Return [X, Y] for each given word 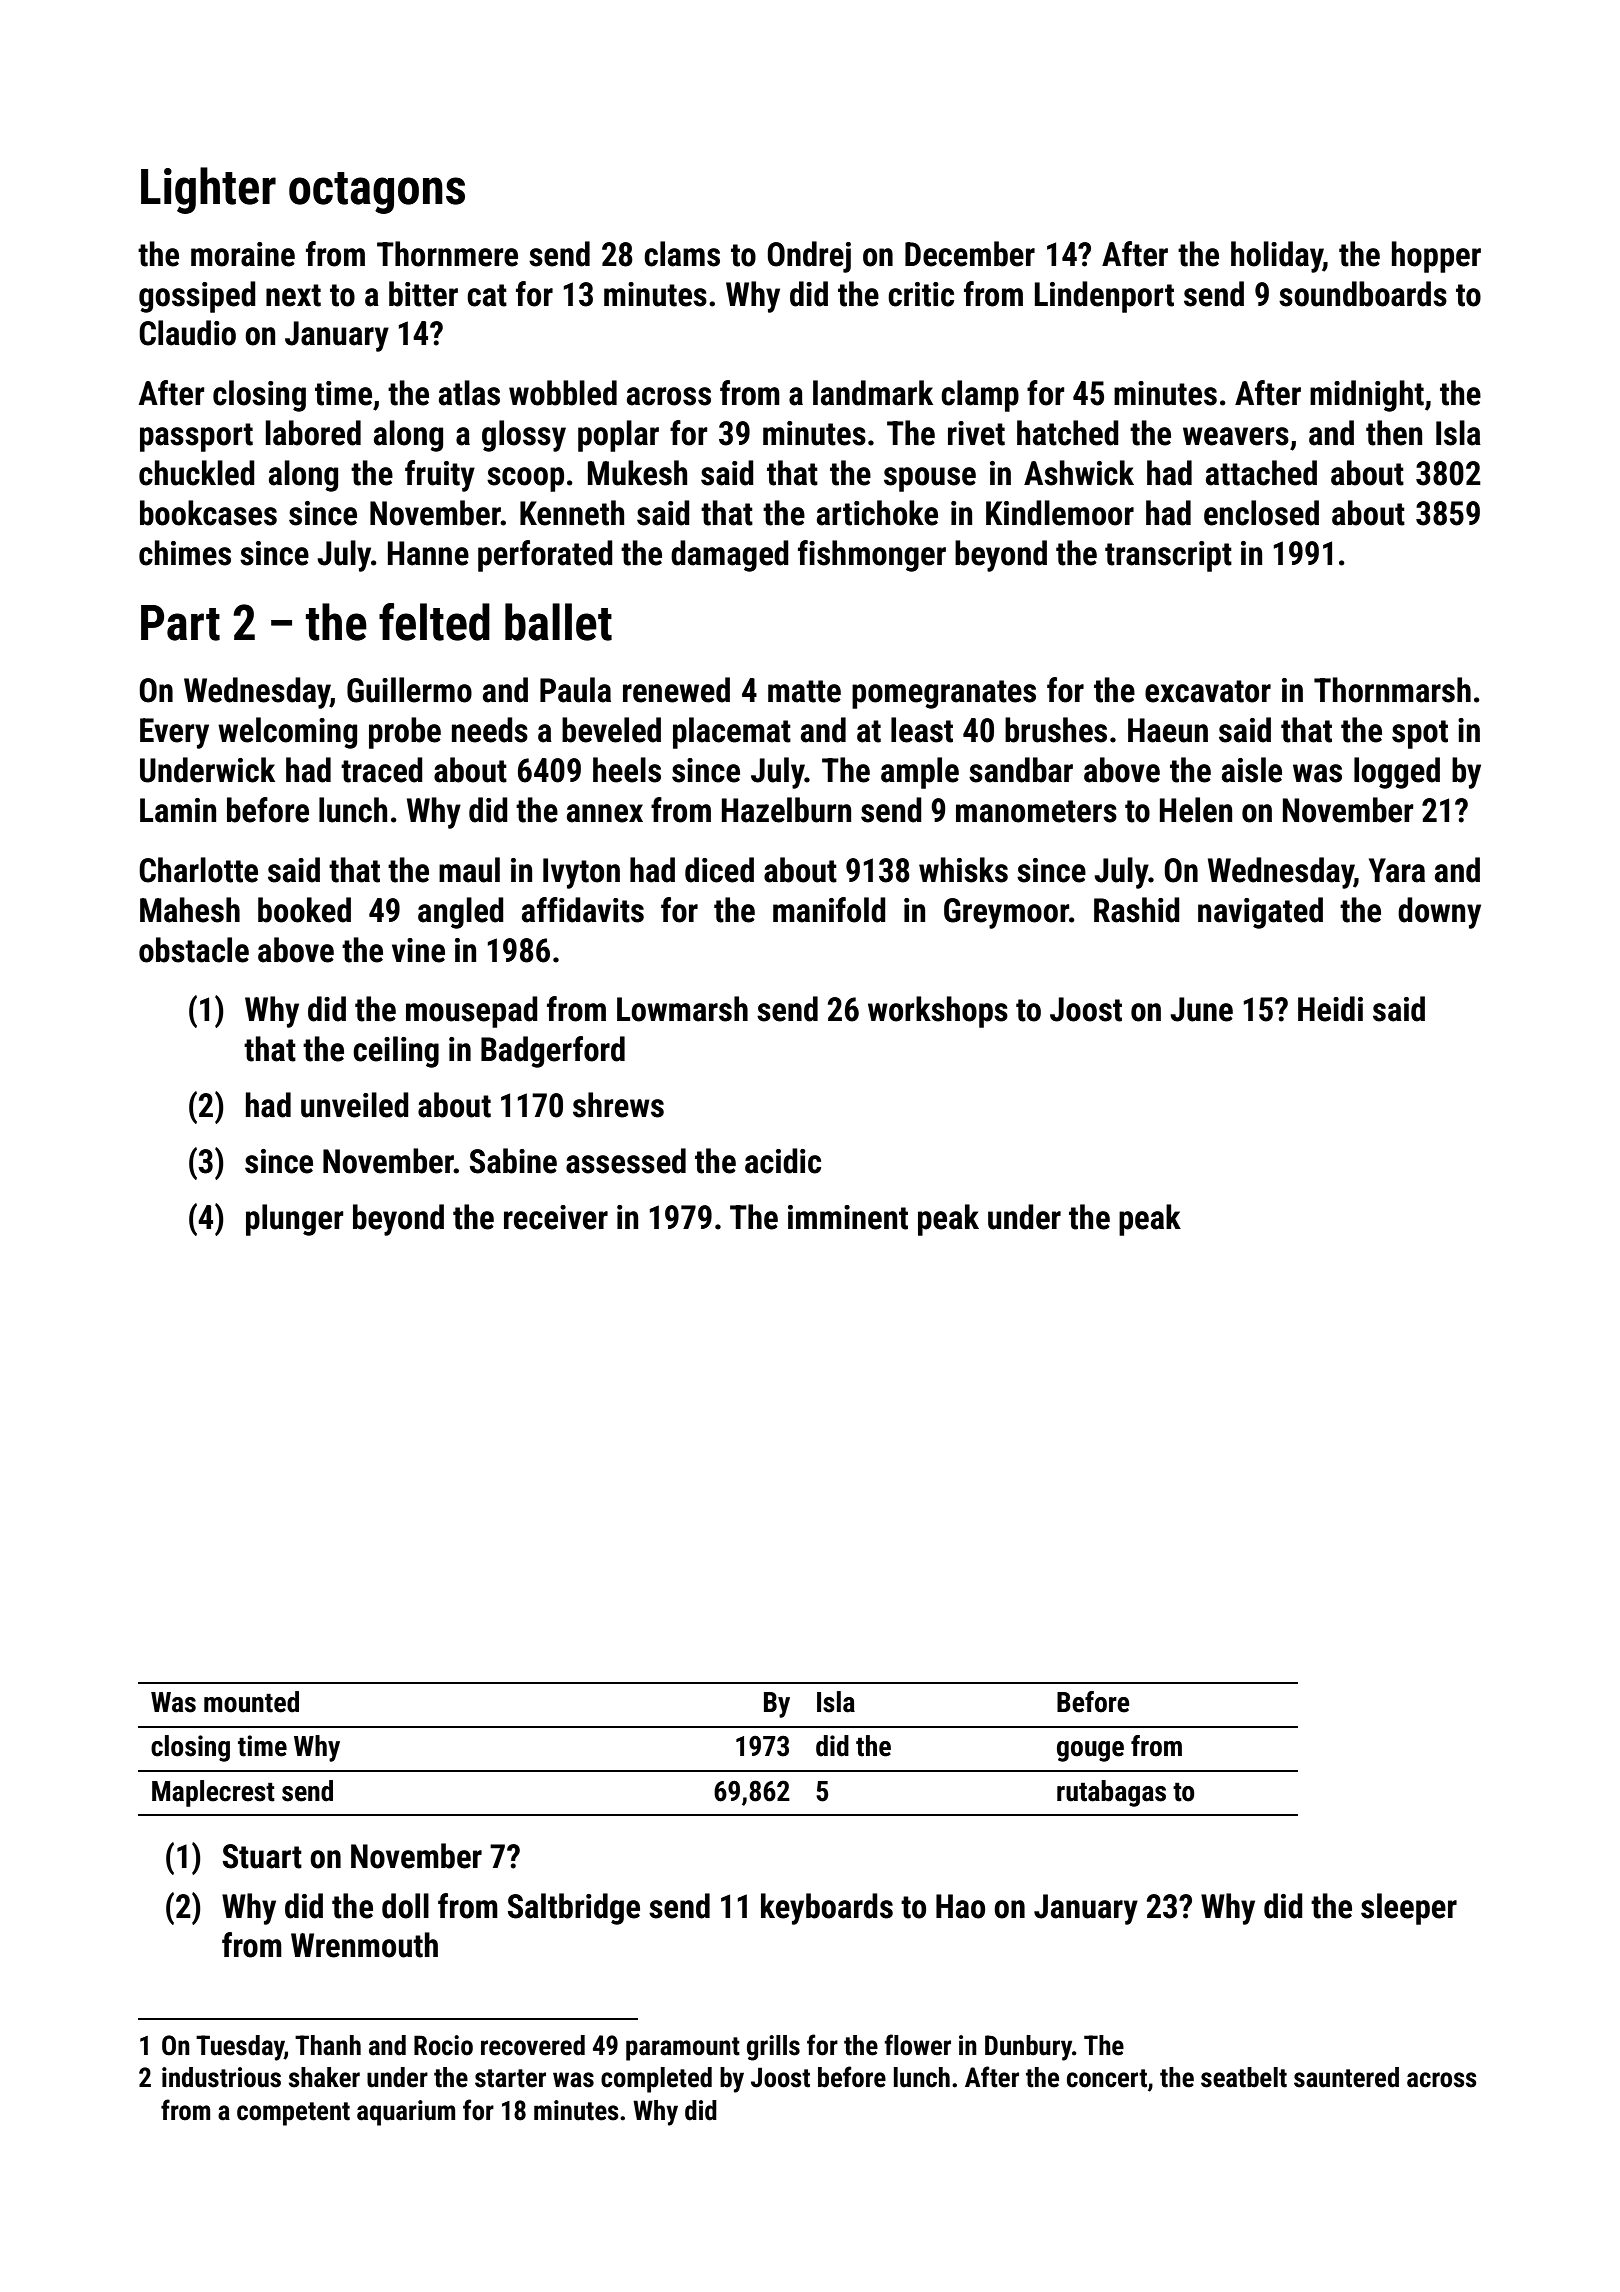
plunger [295, 1220]
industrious [221, 2077]
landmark [873, 393]
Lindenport [1104, 297]
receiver [556, 1217]
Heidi [1330, 1009]
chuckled [197, 473]
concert [1107, 2078]
